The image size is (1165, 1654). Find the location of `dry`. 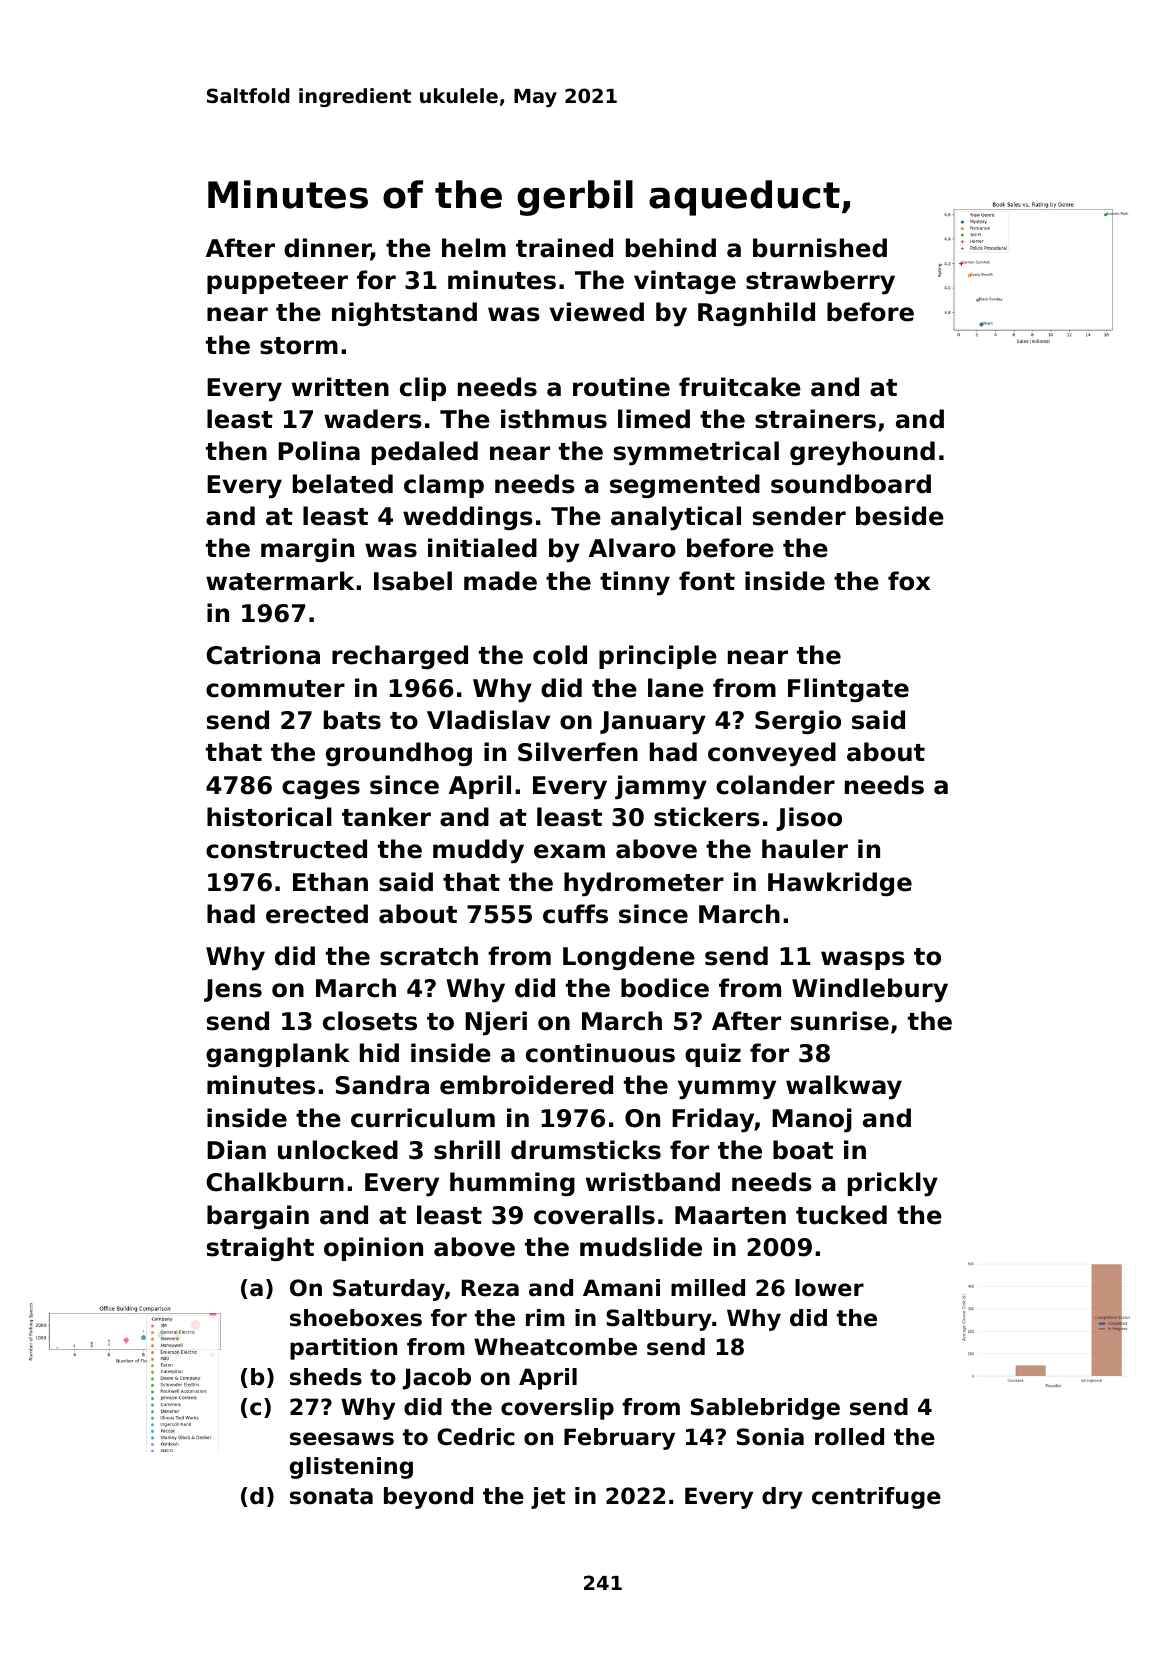

dry is located at coordinates (782, 1498).
